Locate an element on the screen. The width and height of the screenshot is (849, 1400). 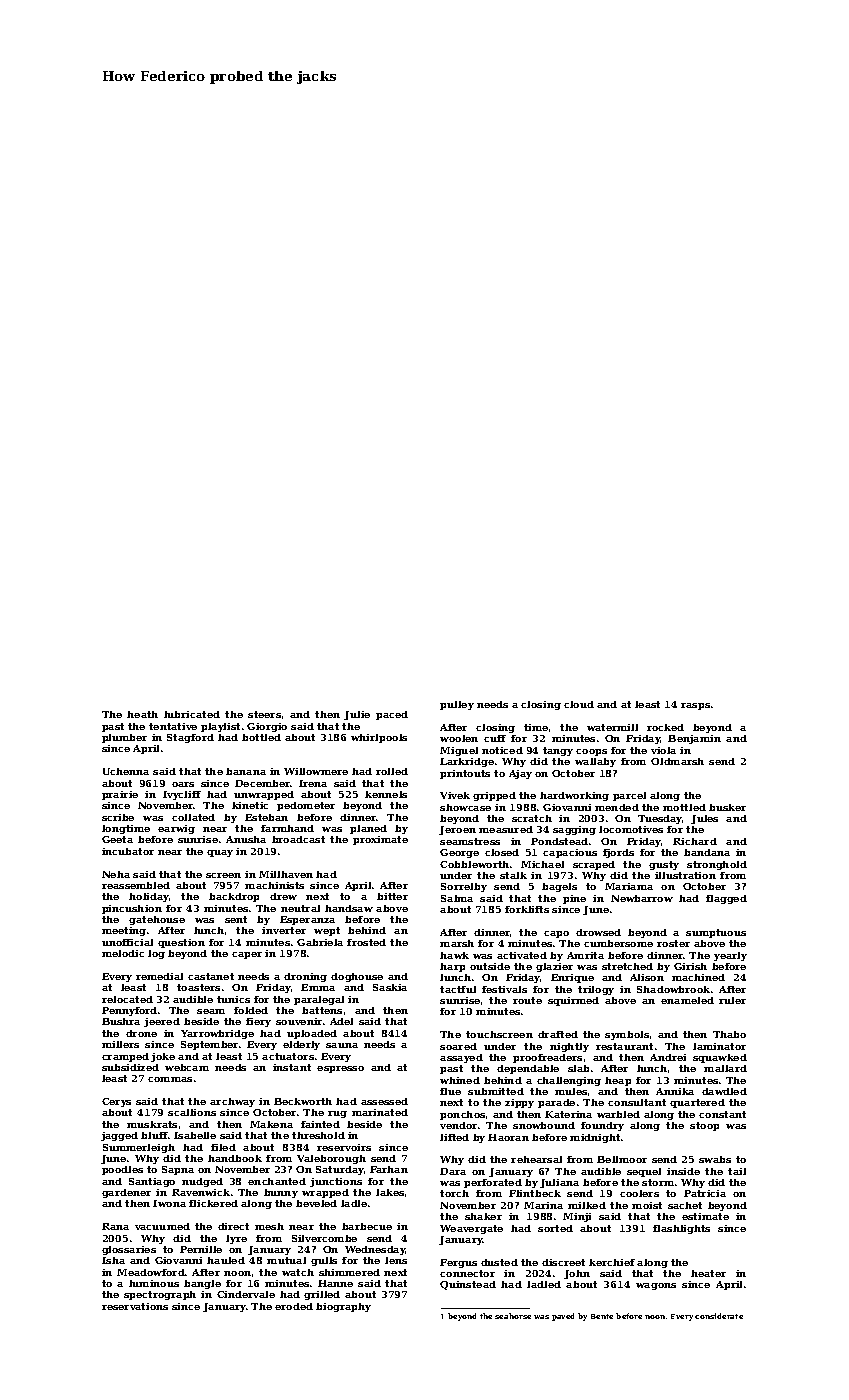
Irena is located at coordinates (313, 783).
